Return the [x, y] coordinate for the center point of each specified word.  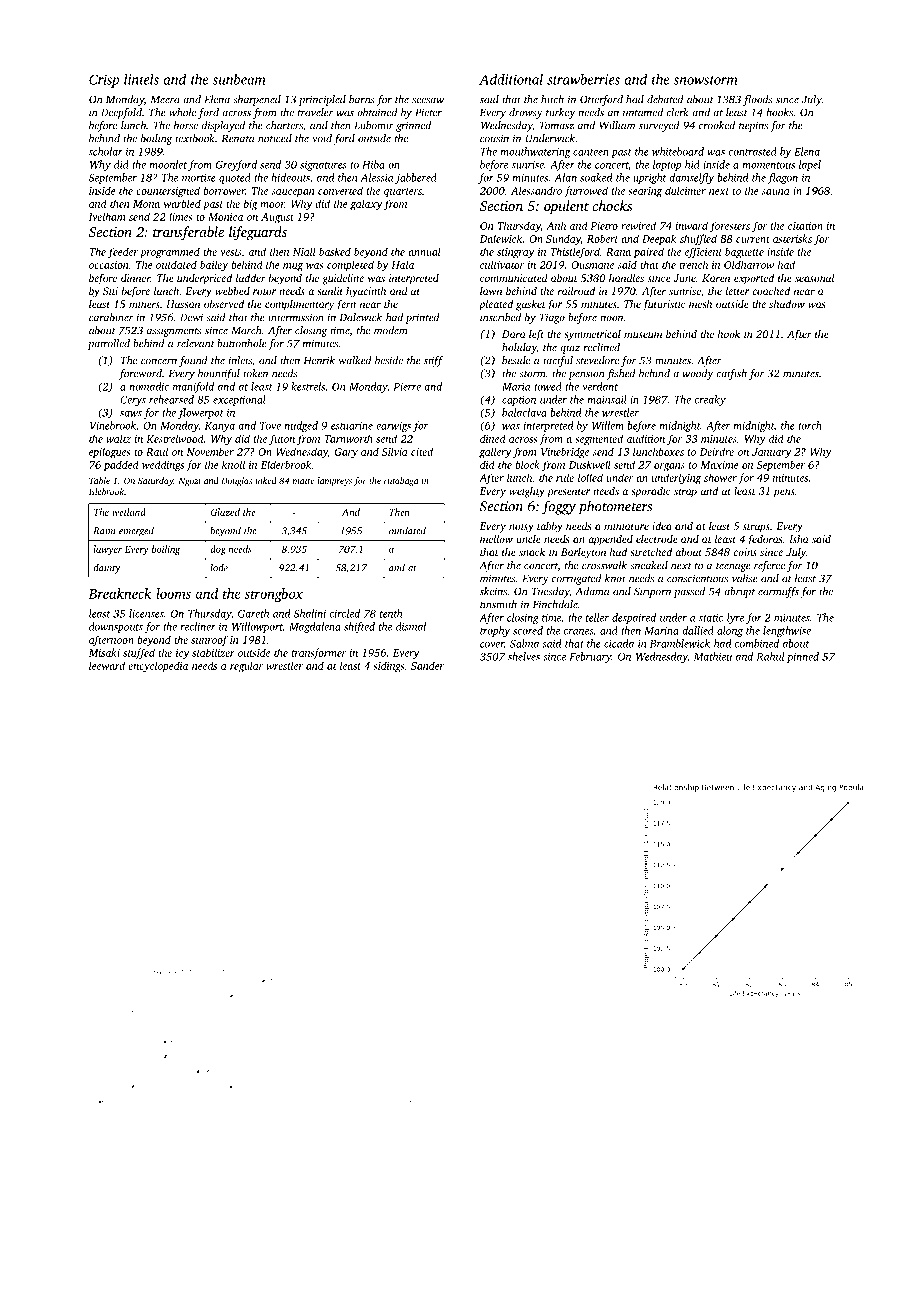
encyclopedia [158, 666]
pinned [803, 657]
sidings [388, 667]
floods [758, 100]
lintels [141, 79]
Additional [511, 79]
